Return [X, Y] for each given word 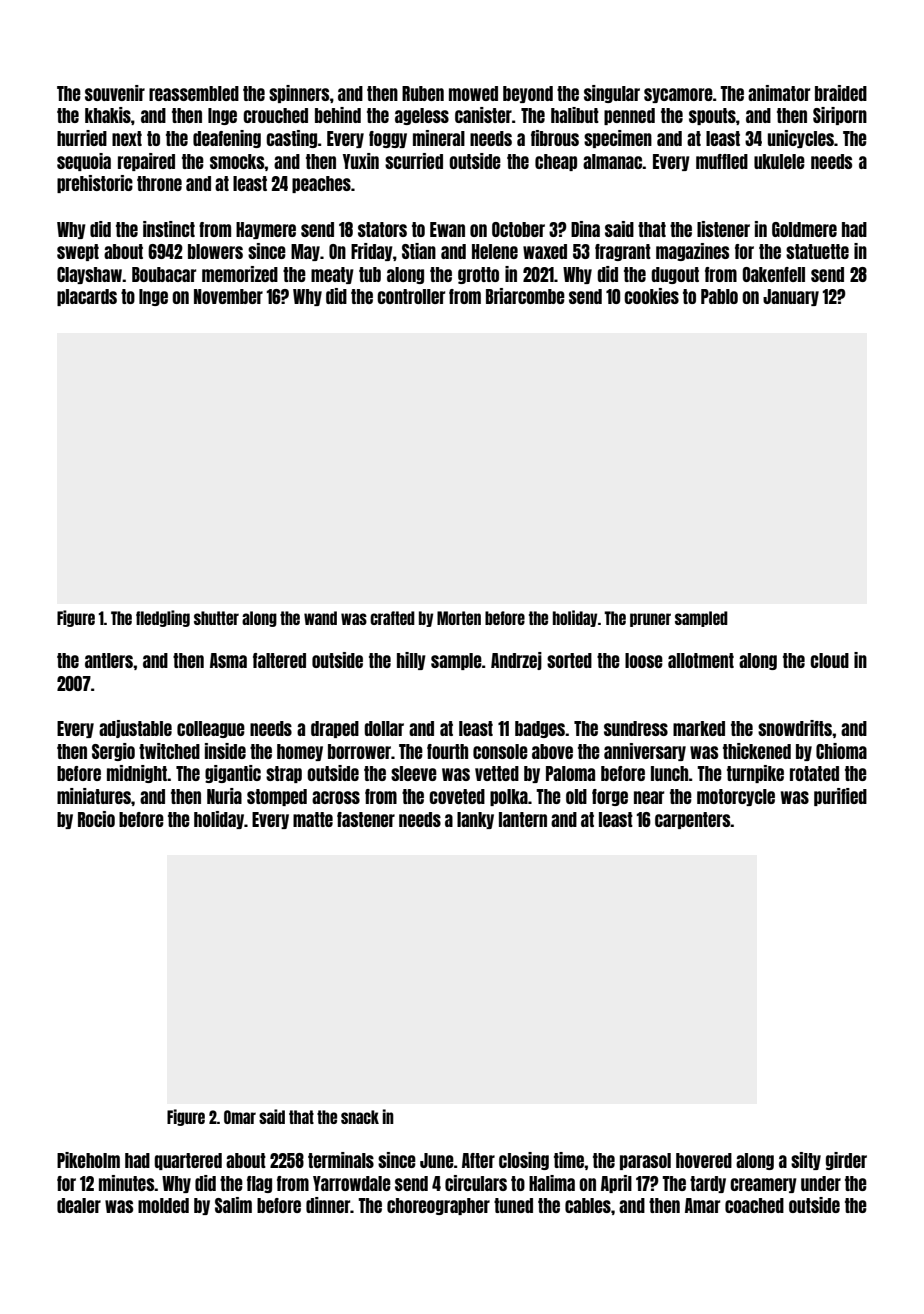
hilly [411, 661]
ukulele [779, 161]
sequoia [84, 162]
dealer [79, 1205]
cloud [829, 660]
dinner [328, 1205]
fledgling [163, 618]
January [791, 297]
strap [284, 774]
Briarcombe [525, 296]
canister [483, 115]
